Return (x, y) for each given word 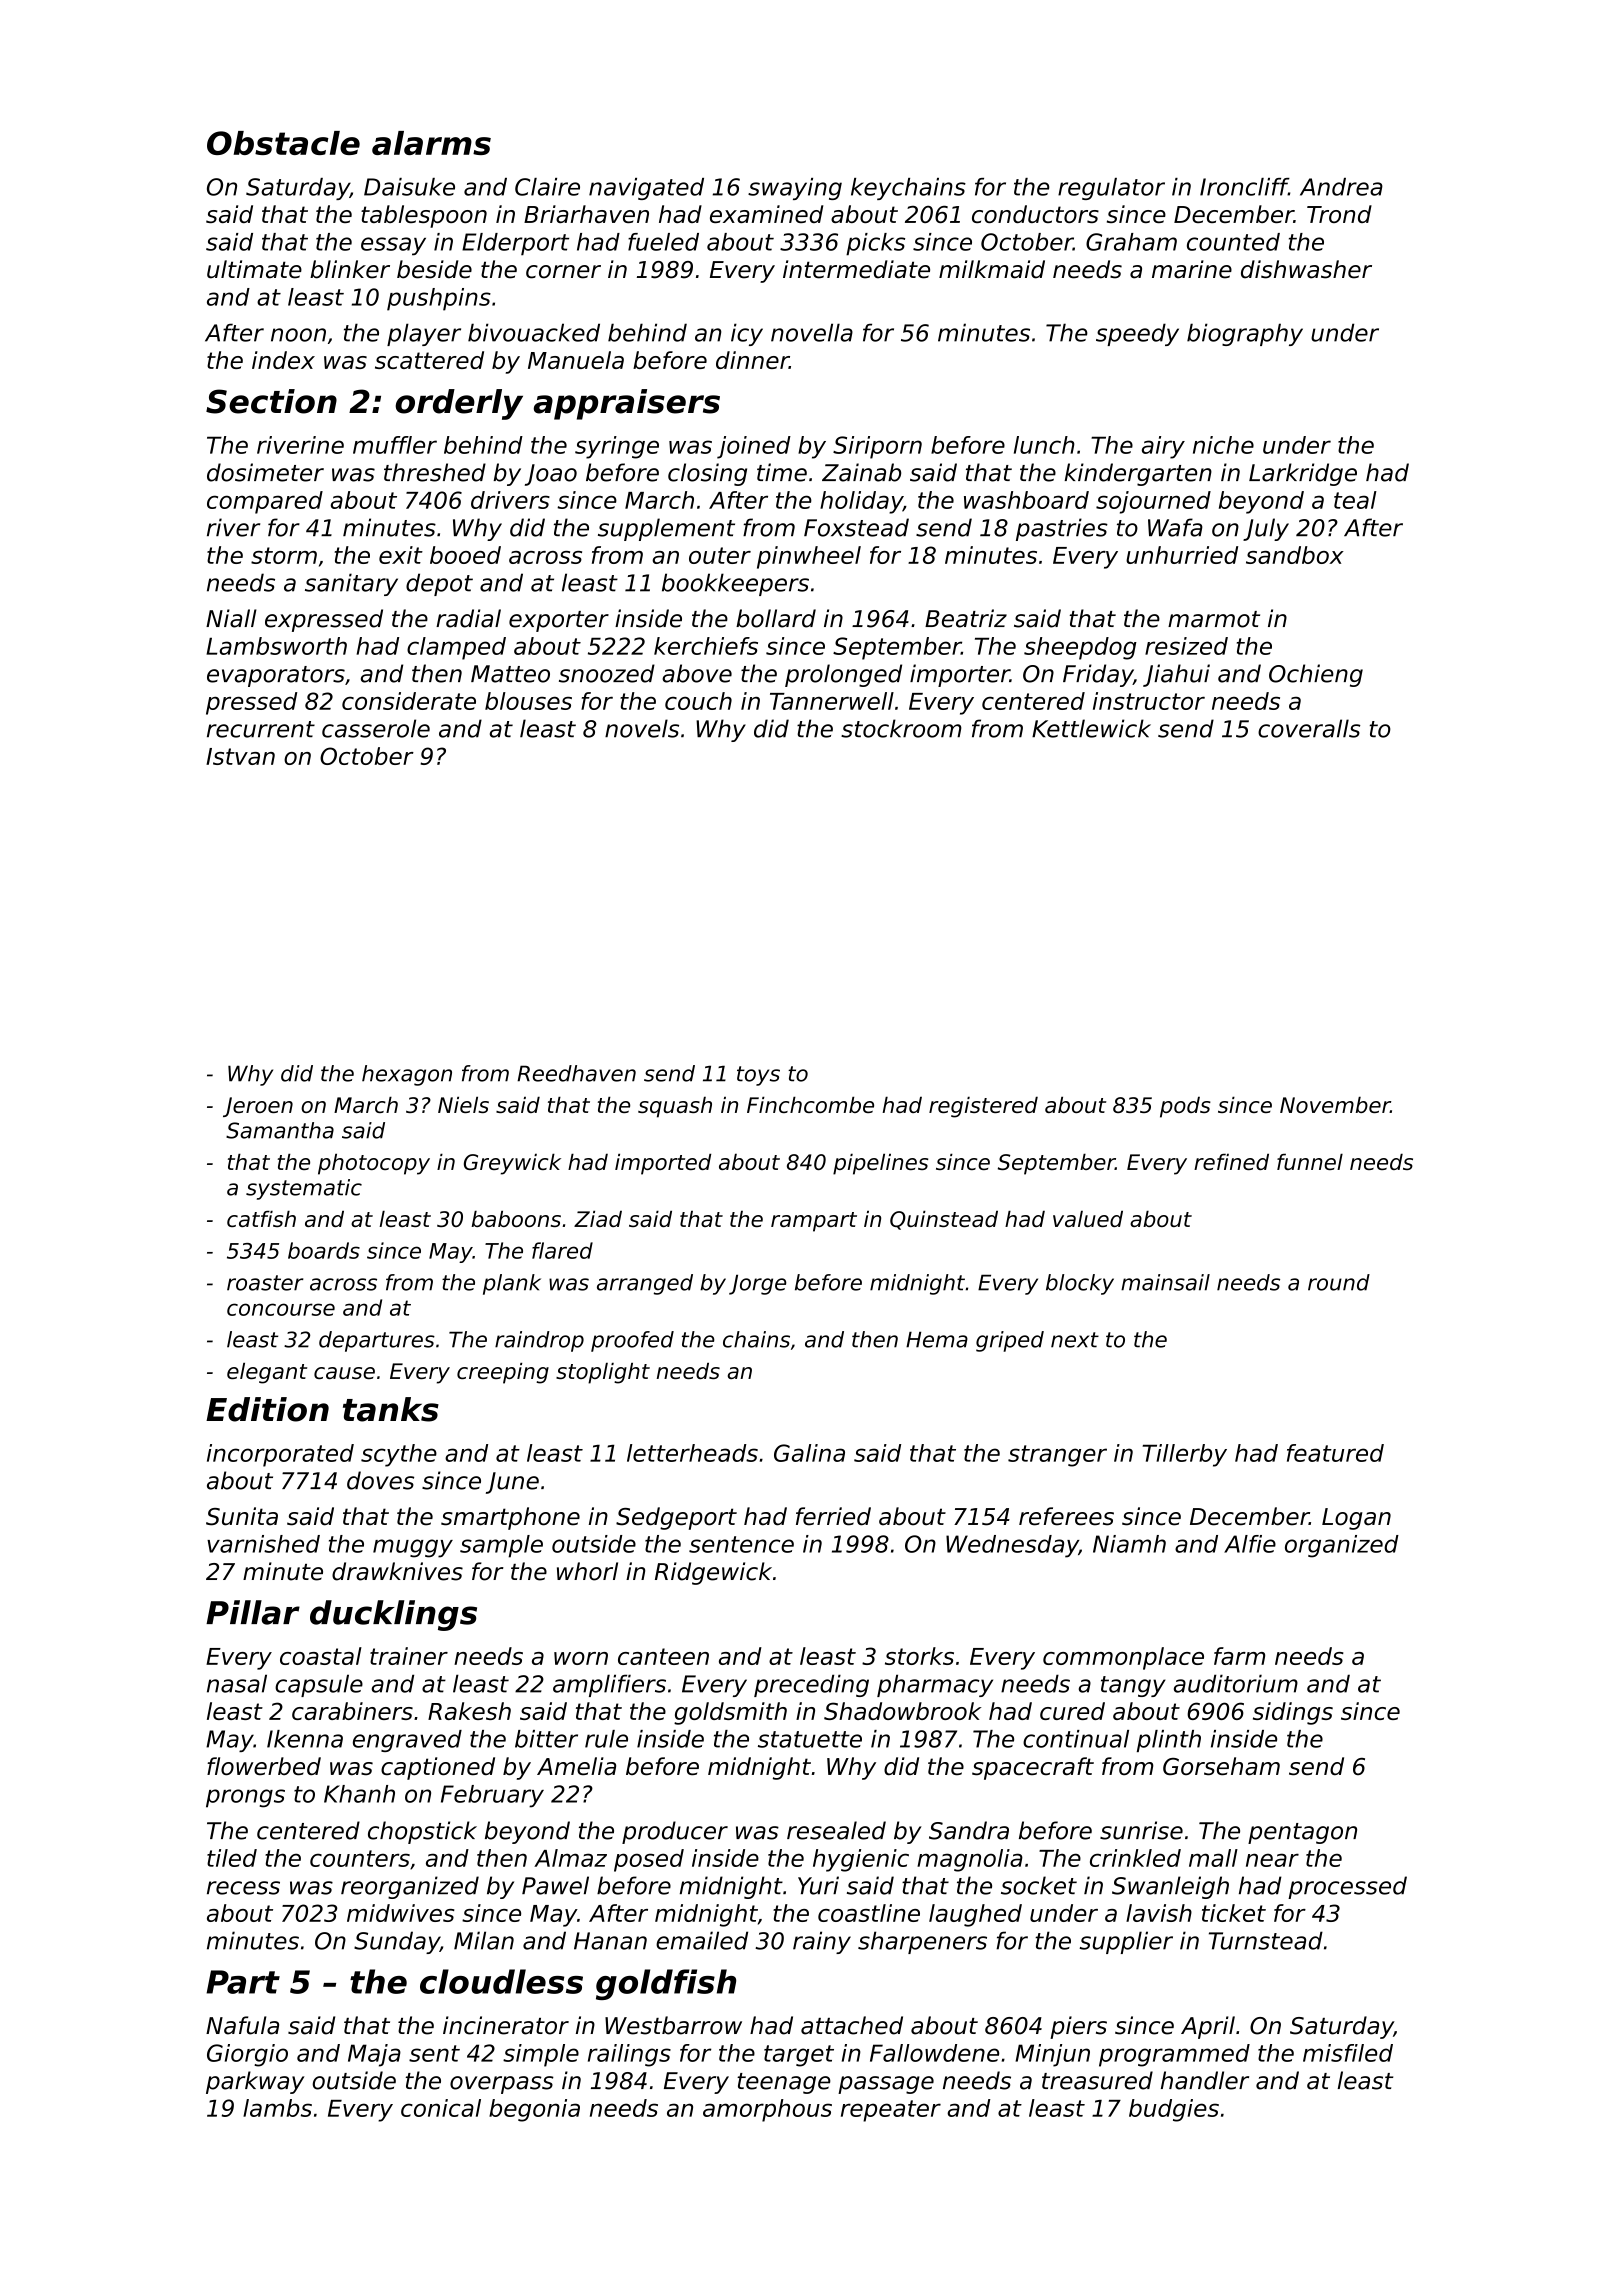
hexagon (407, 1075)
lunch (1044, 445)
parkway (255, 2082)
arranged (645, 1284)
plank (512, 1284)
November (1335, 1105)
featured (1335, 1453)
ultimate (254, 269)
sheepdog (1080, 648)
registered (983, 1107)
